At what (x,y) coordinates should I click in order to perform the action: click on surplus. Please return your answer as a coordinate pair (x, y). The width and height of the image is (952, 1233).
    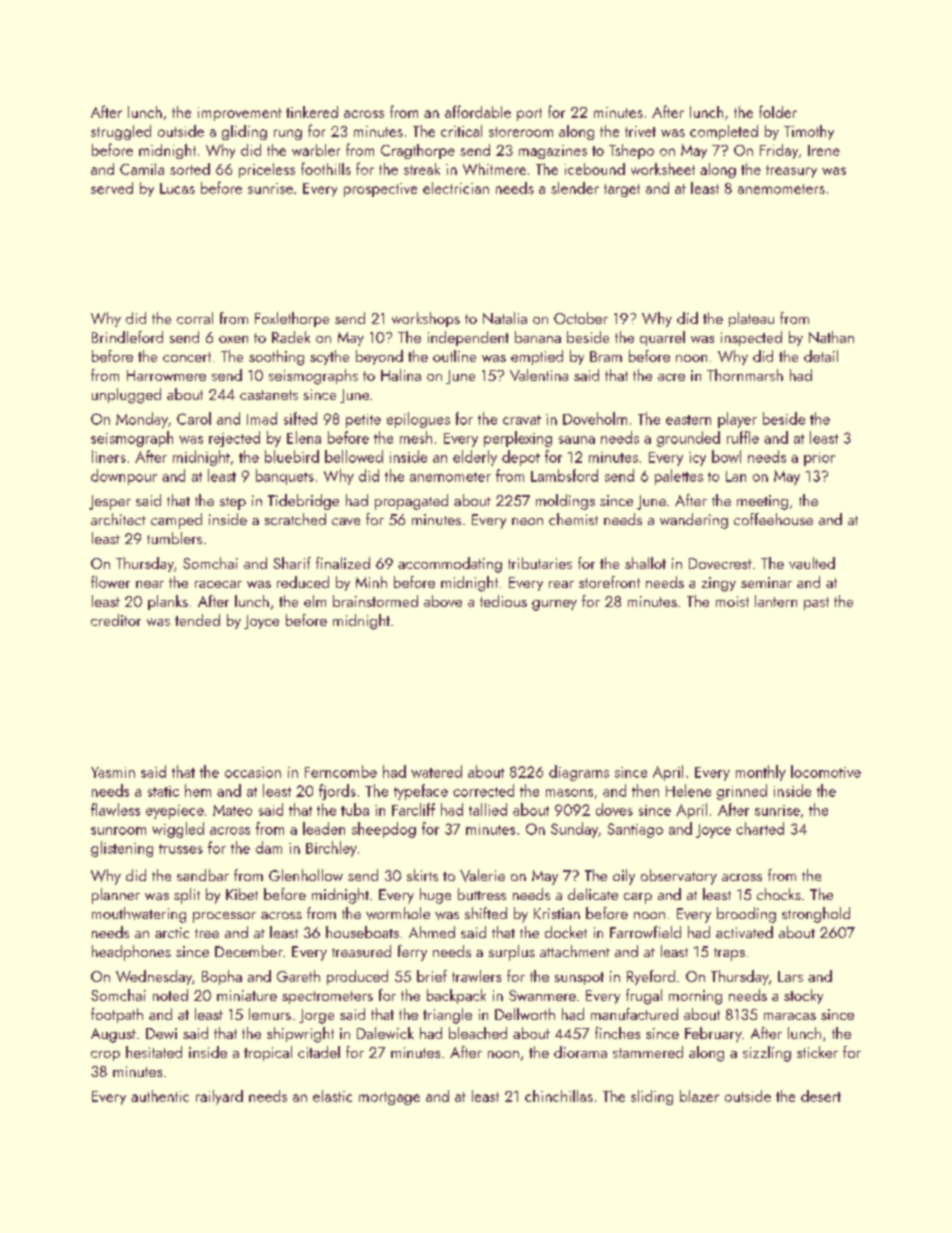
    Looking at the image, I should click on (512, 953).
